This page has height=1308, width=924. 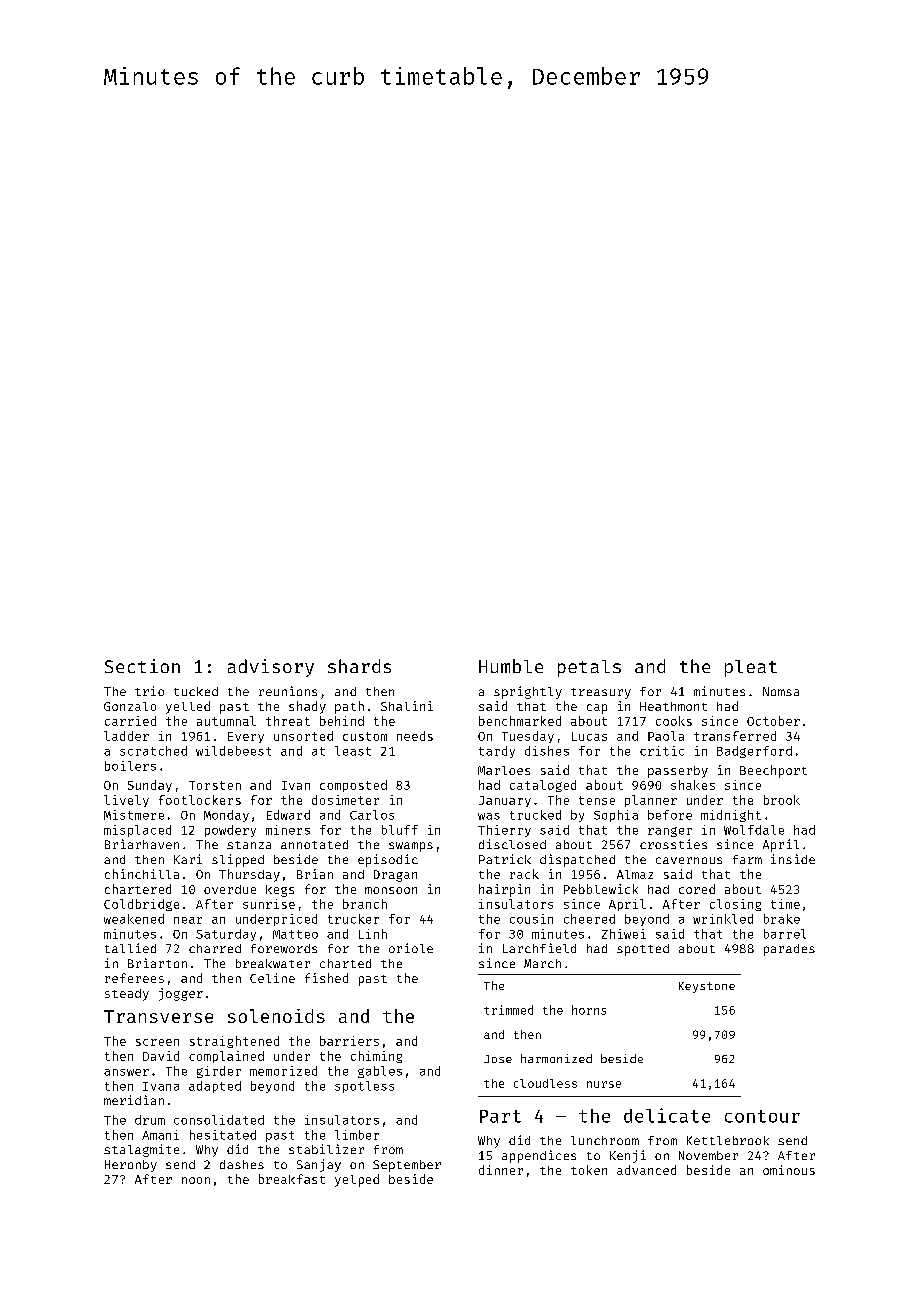 I want to click on Transverse, so click(x=158, y=1016).
